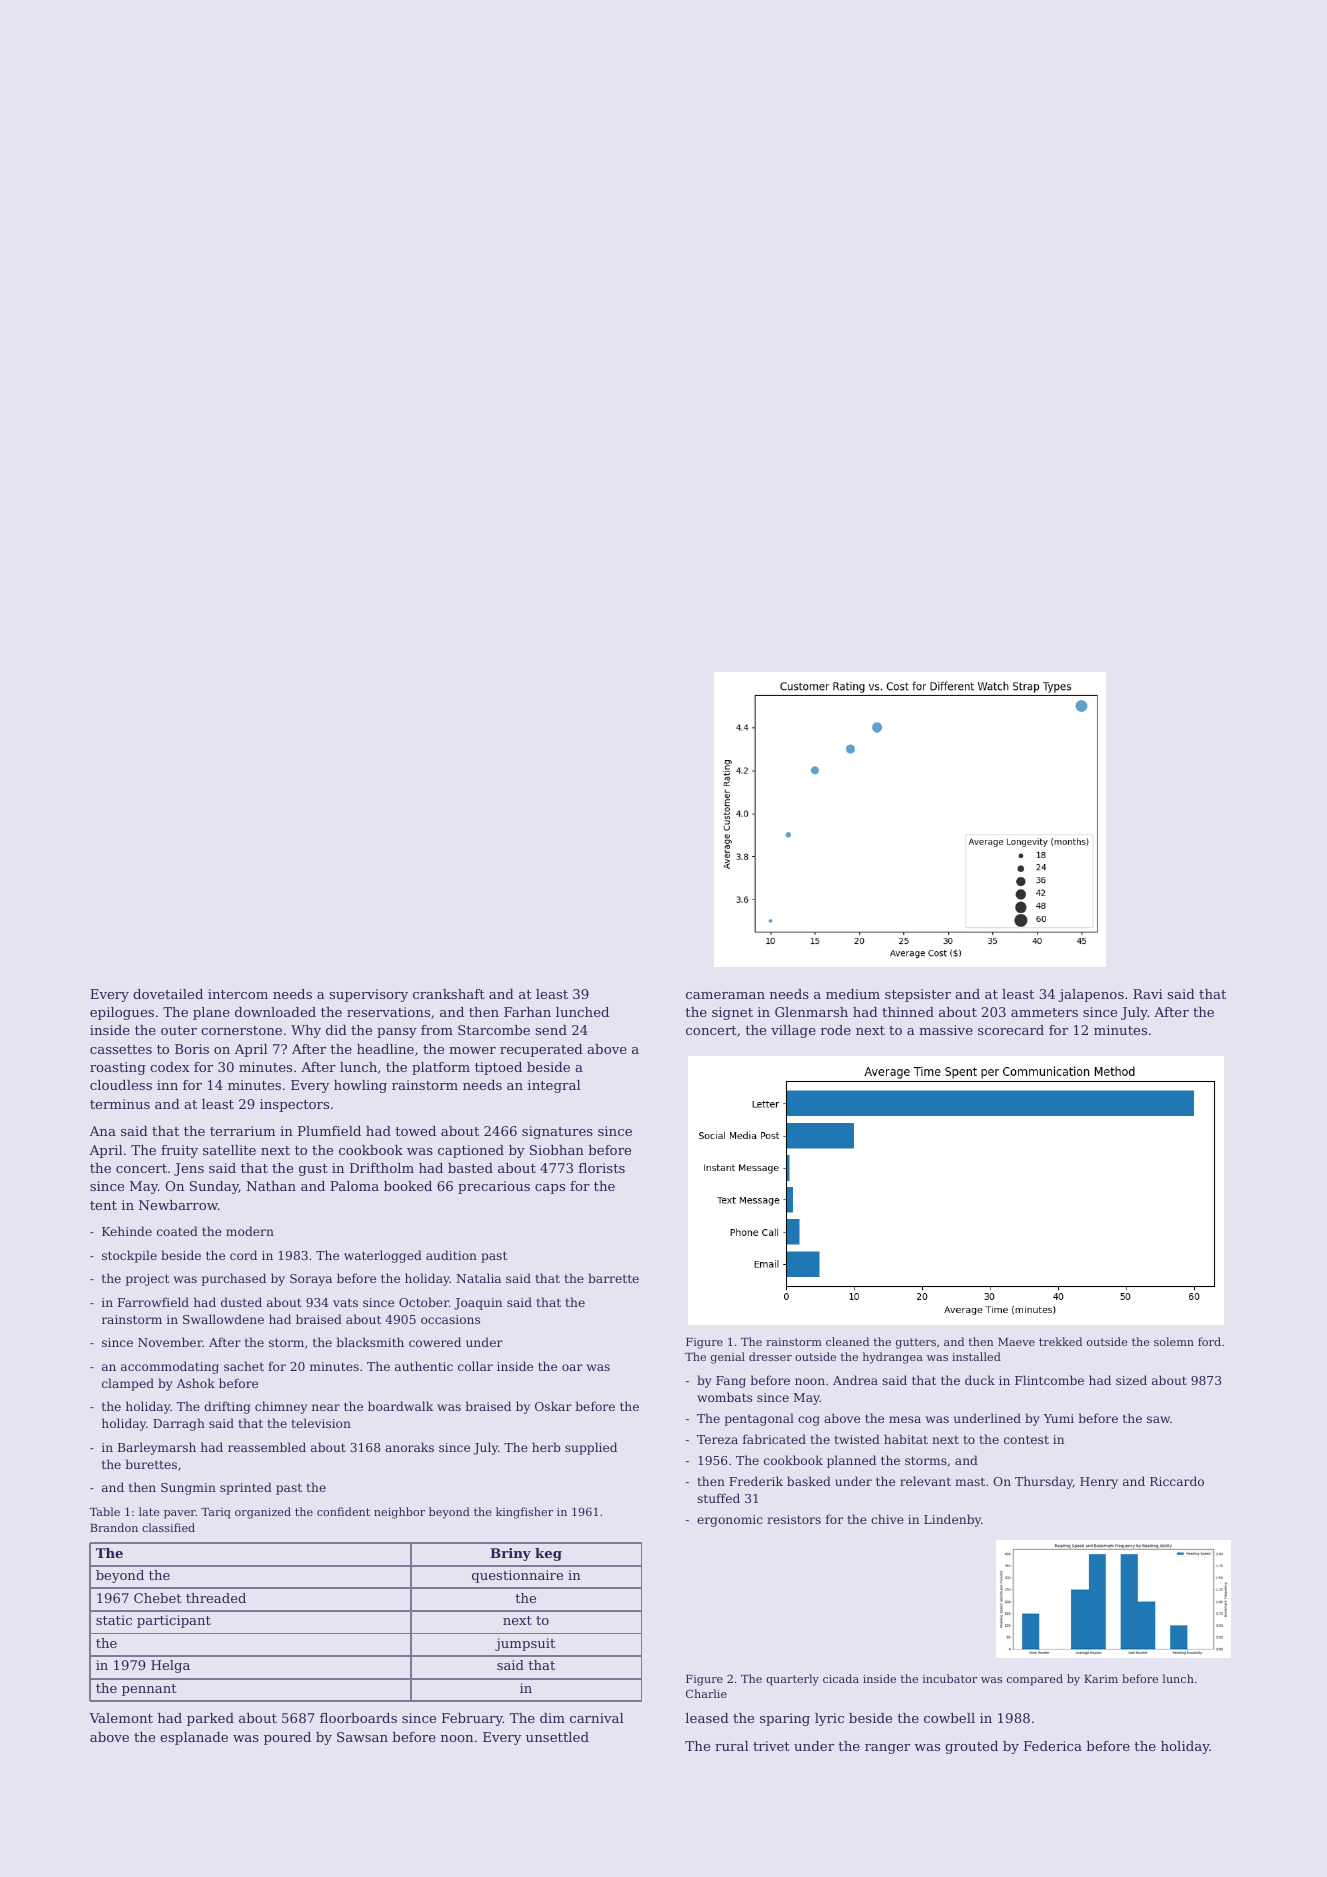  Describe the element at coordinates (168, 994) in the document. I see `dovetailed` at that location.
